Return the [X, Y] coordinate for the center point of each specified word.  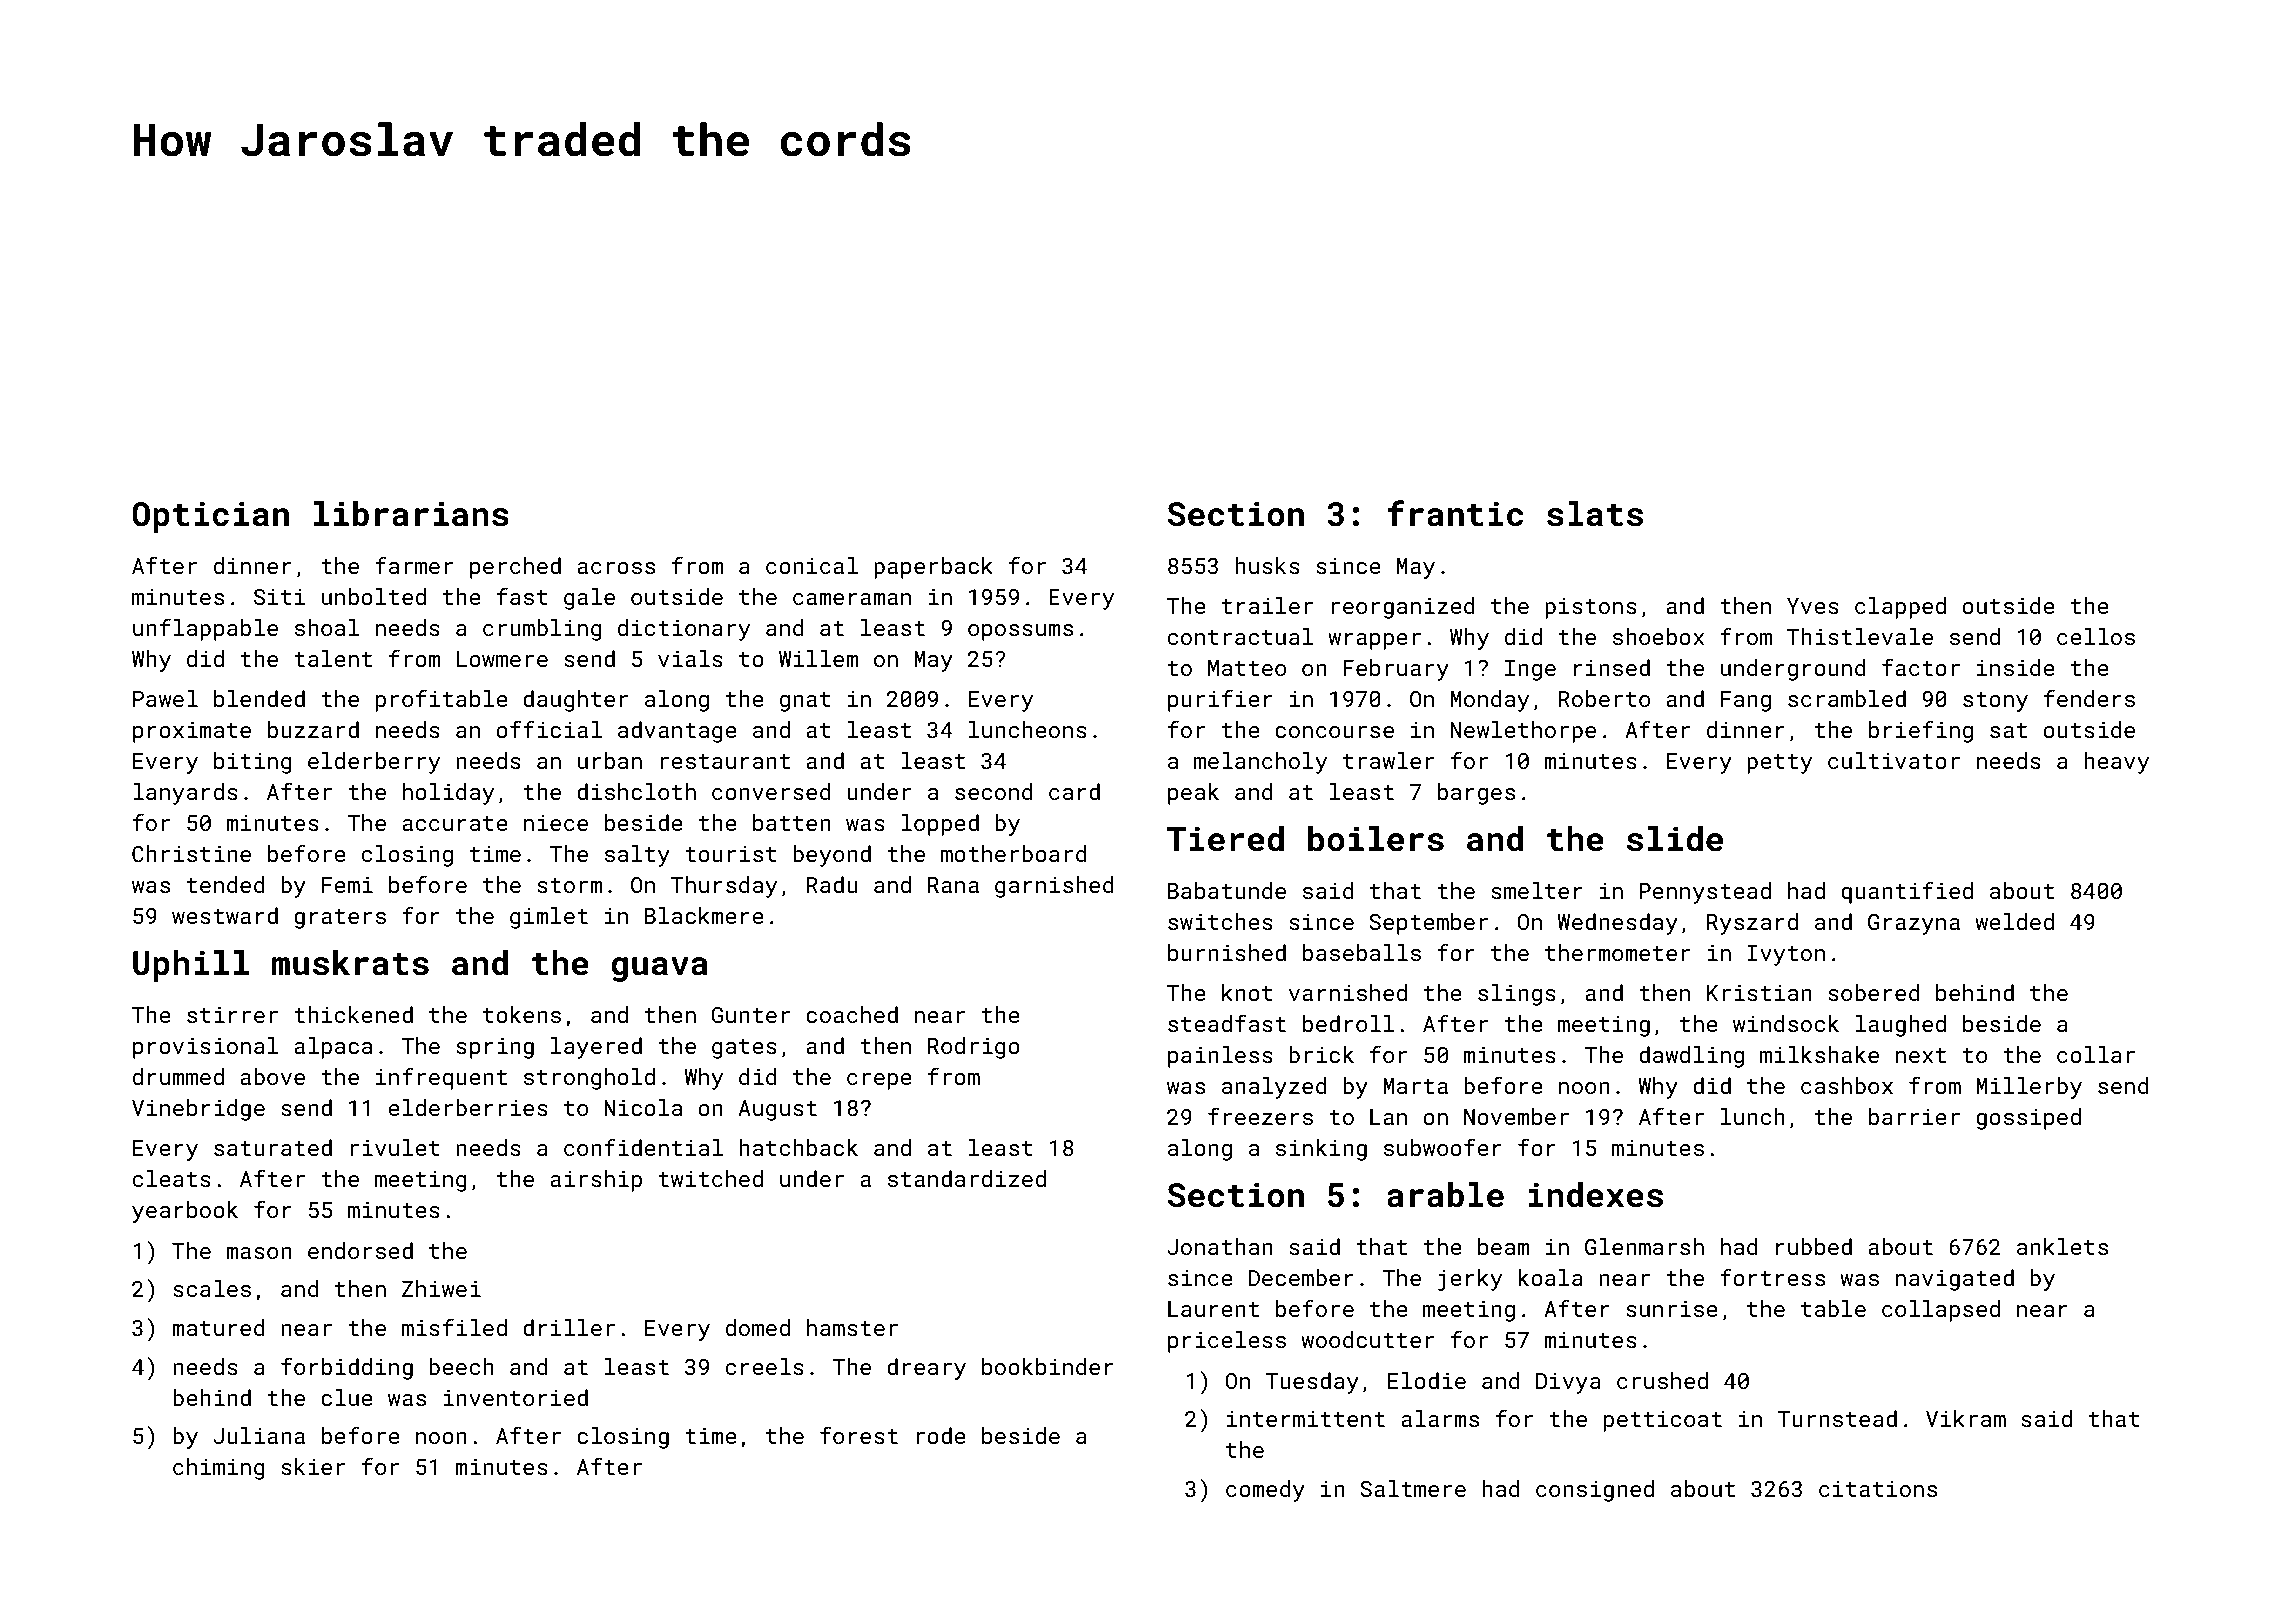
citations [1878, 1489]
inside [2016, 667]
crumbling [542, 630]
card [1074, 791]
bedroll [1349, 1023]
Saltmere [1413, 1488]
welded [2014, 921]
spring [495, 1048]
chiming [219, 1469]
